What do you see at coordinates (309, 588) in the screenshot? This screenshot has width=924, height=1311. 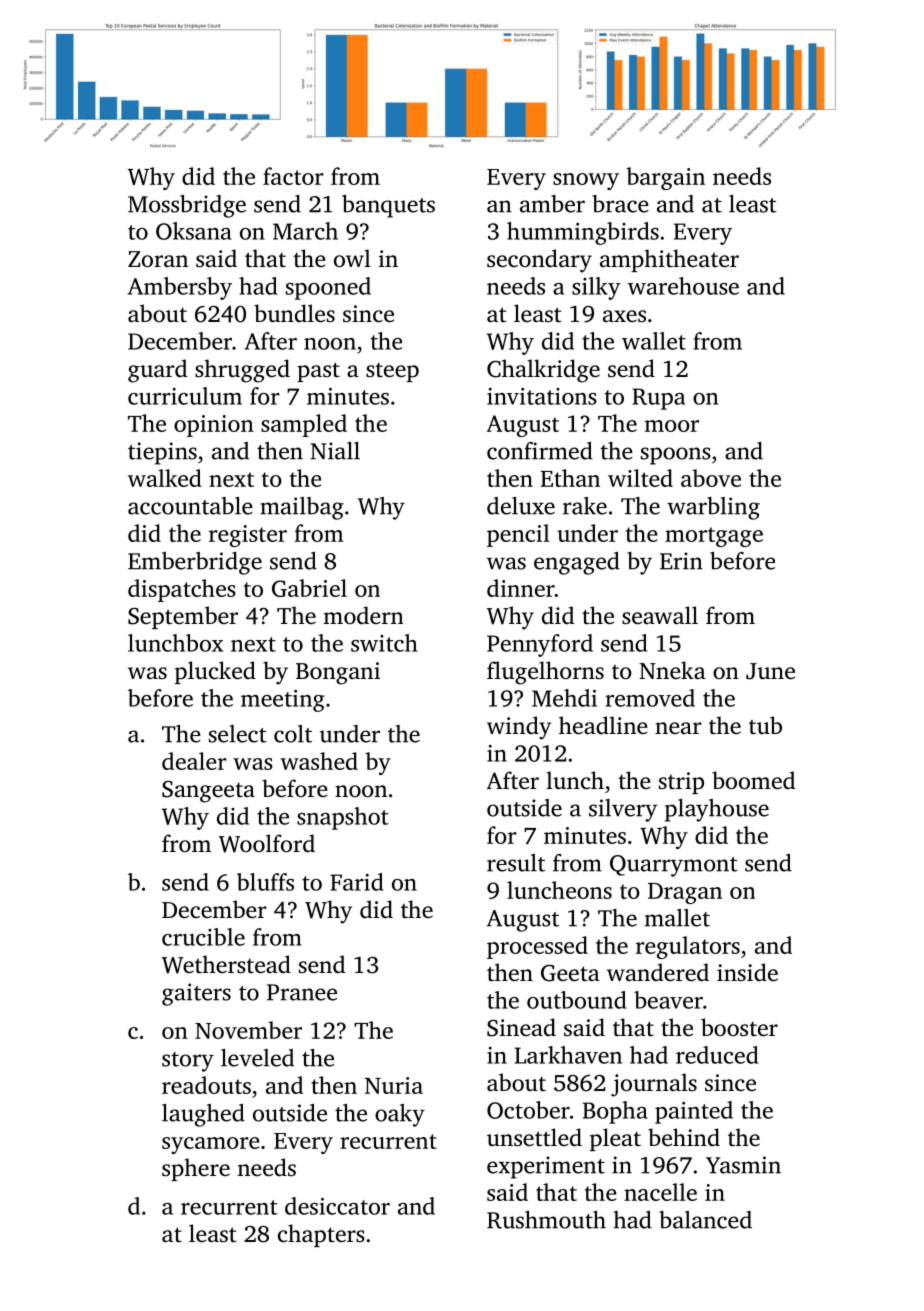 I see `Gabriel` at bounding box center [309, 588].
